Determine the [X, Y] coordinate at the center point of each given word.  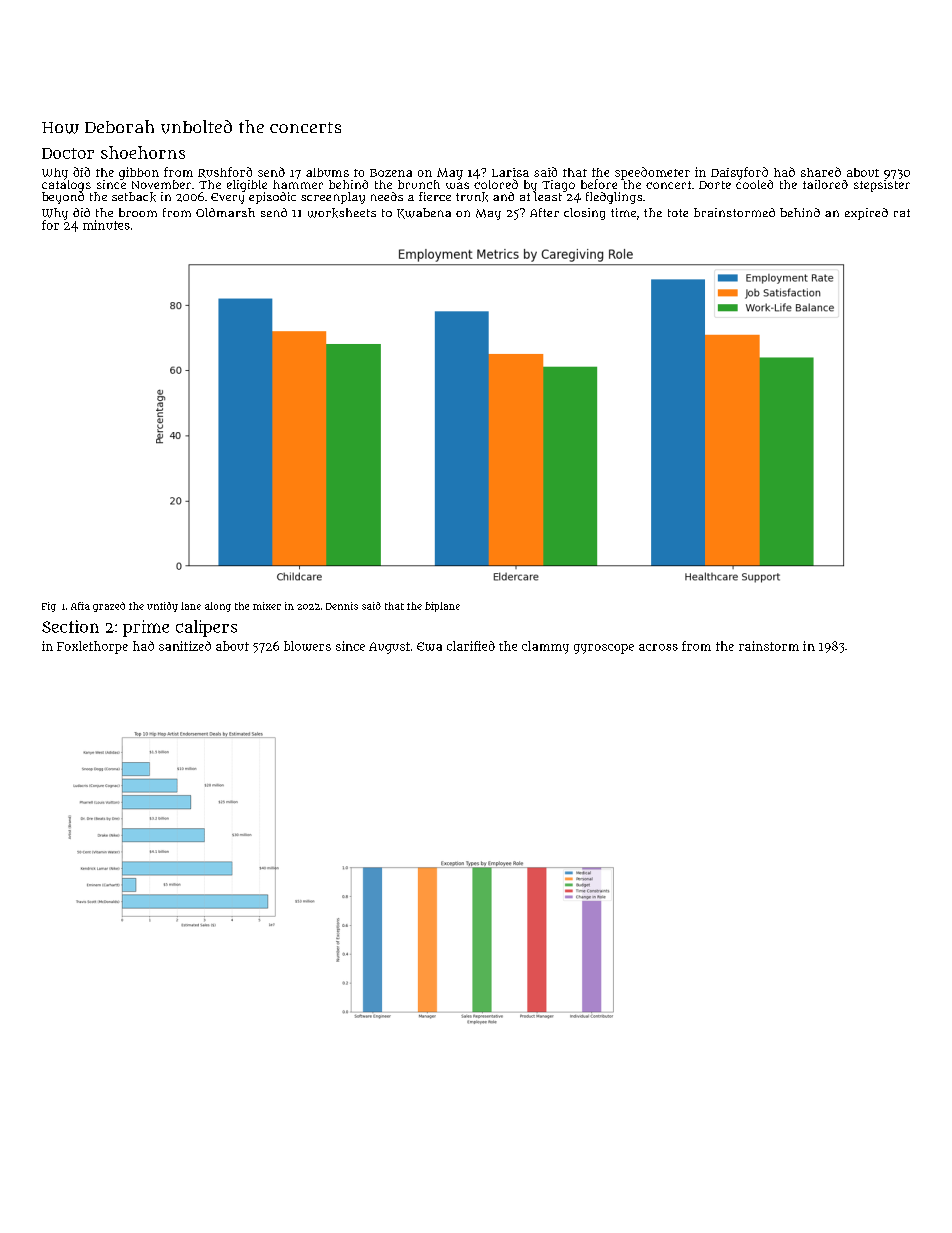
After [544, 212]
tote [678, 213]
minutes [106, 225]
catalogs [66, 186]
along [218, 607]
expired [866, 214]
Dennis [342, 606]
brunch [419, 184]
